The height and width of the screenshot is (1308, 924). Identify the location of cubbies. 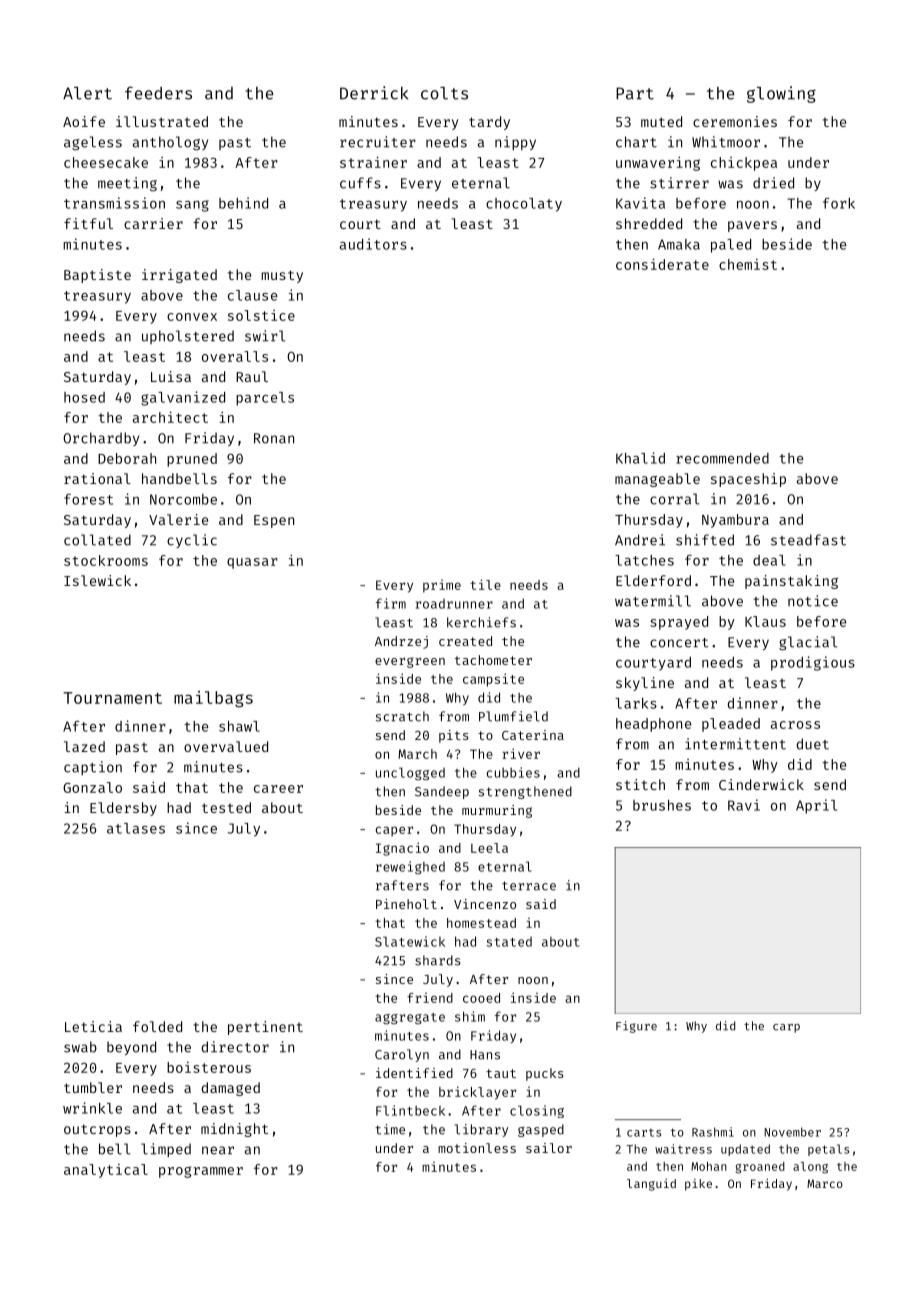
(513, 772).
